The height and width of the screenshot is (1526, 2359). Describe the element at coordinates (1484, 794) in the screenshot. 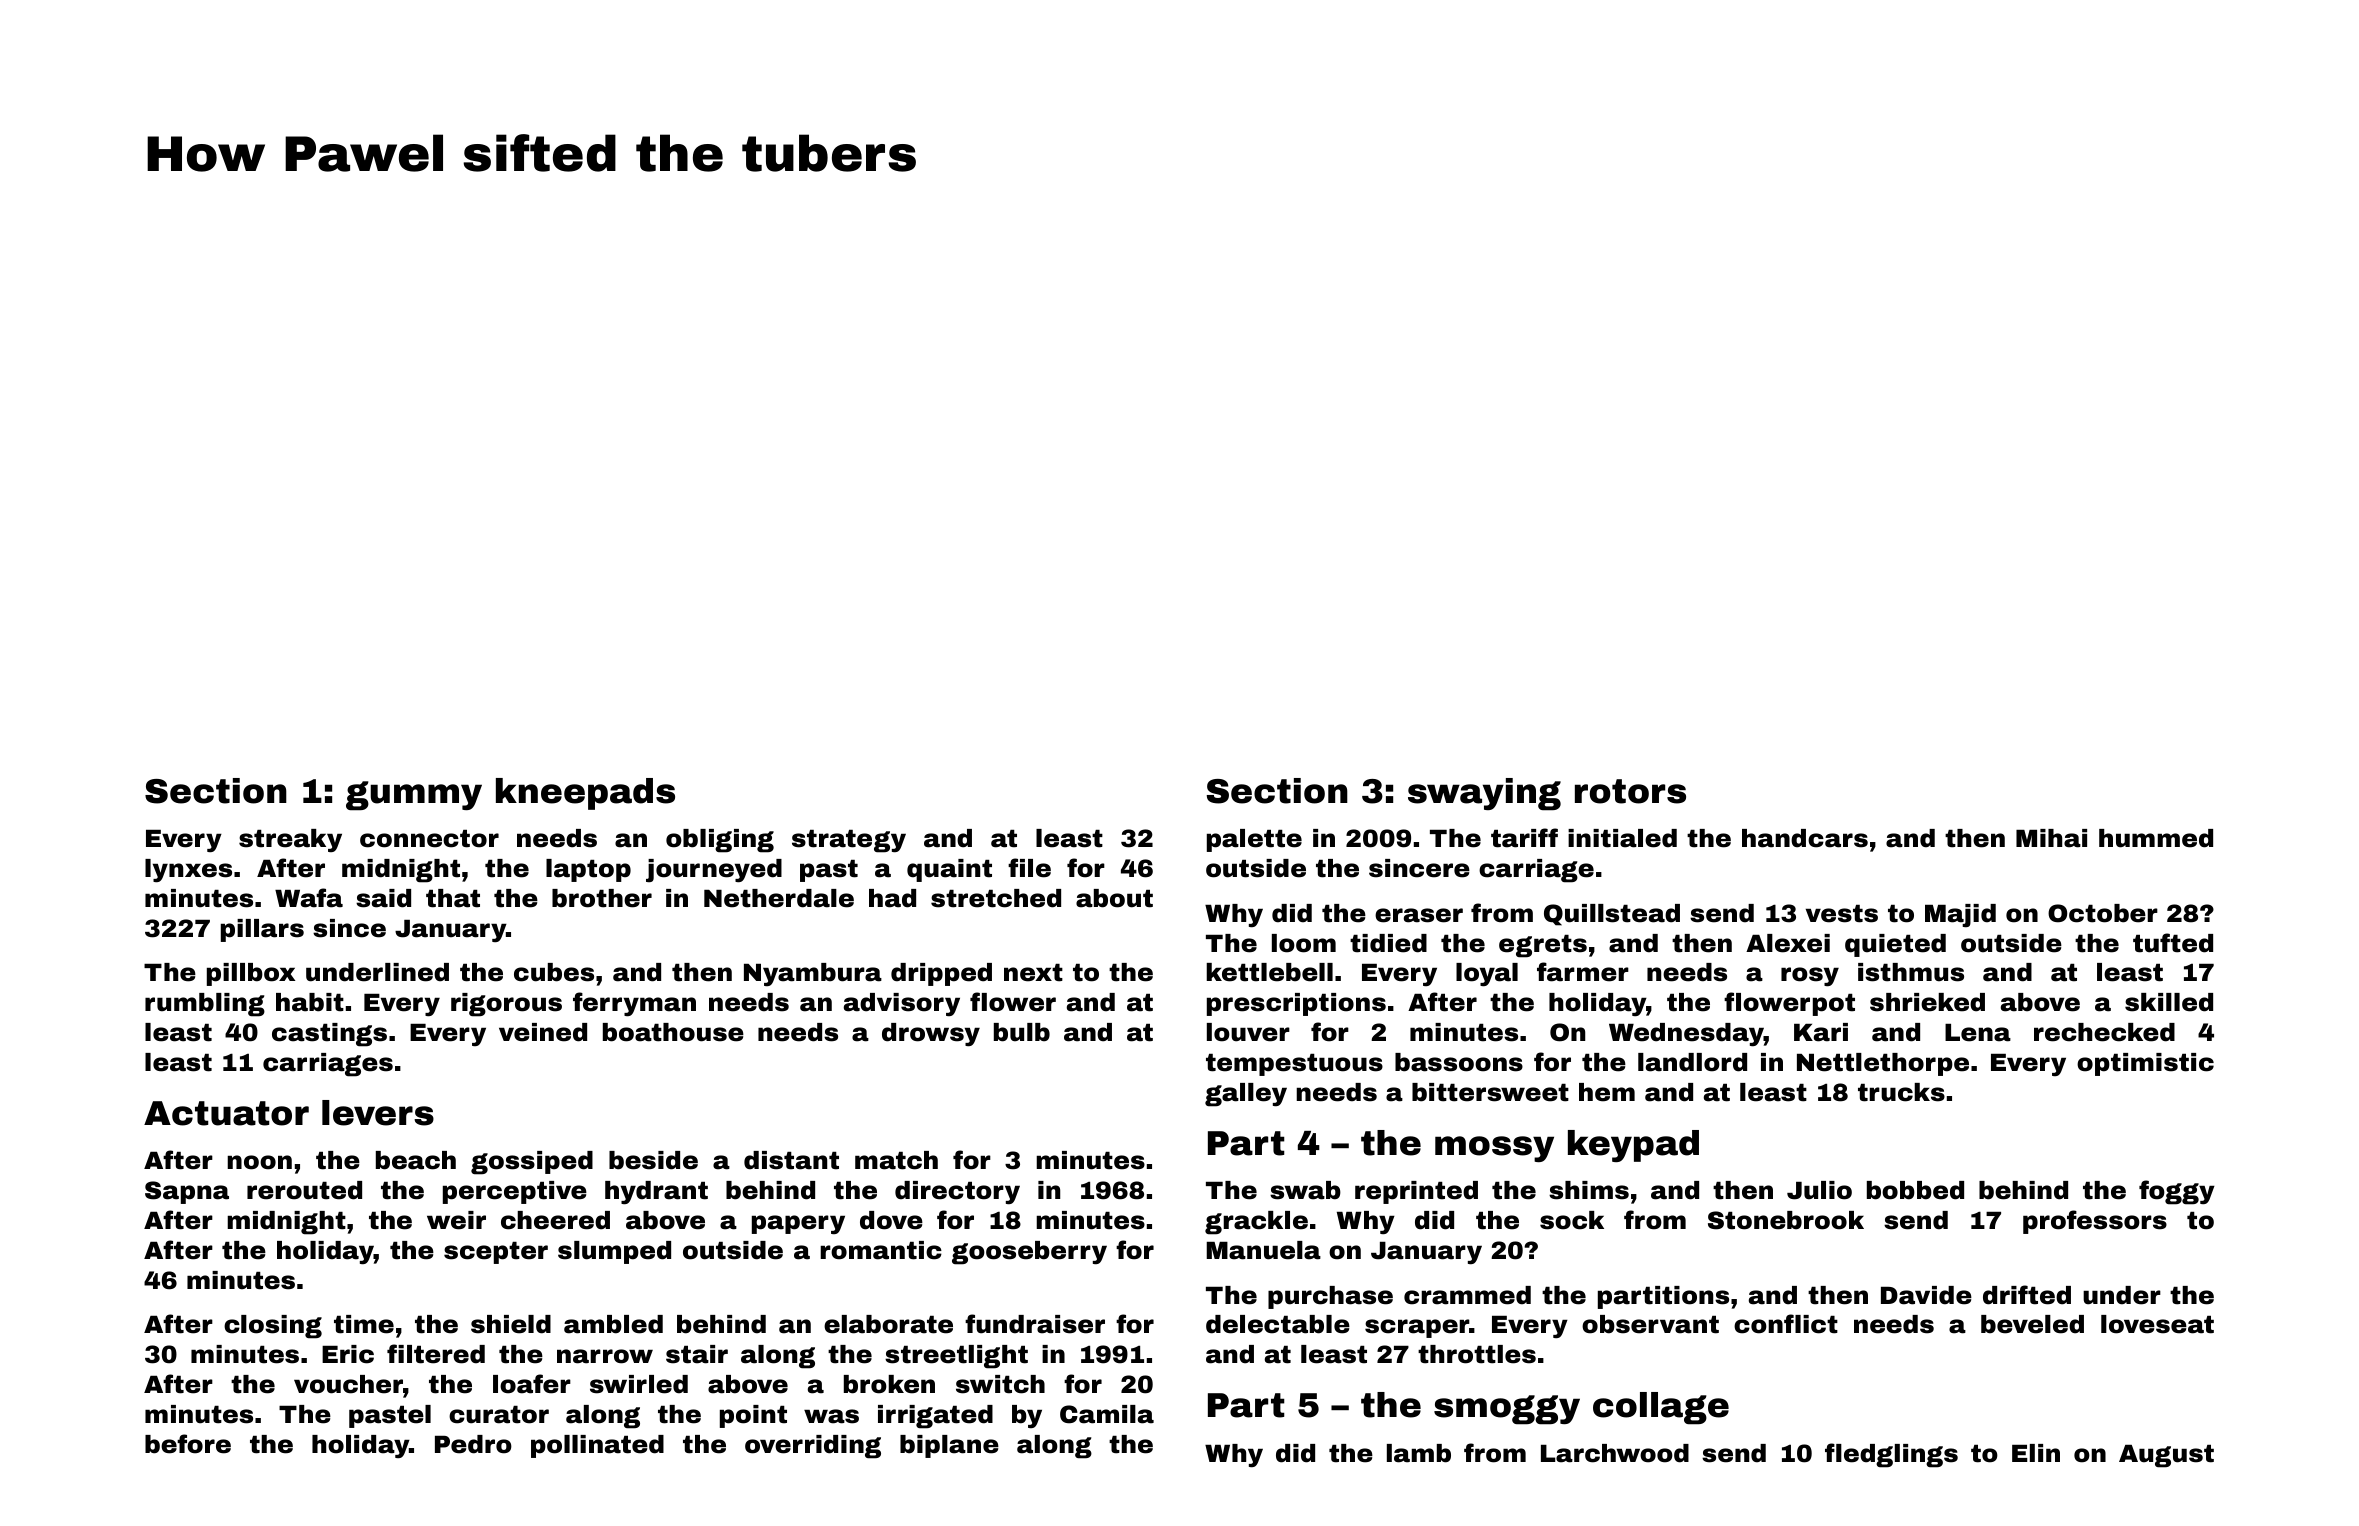

I see `swaying` at that location.
